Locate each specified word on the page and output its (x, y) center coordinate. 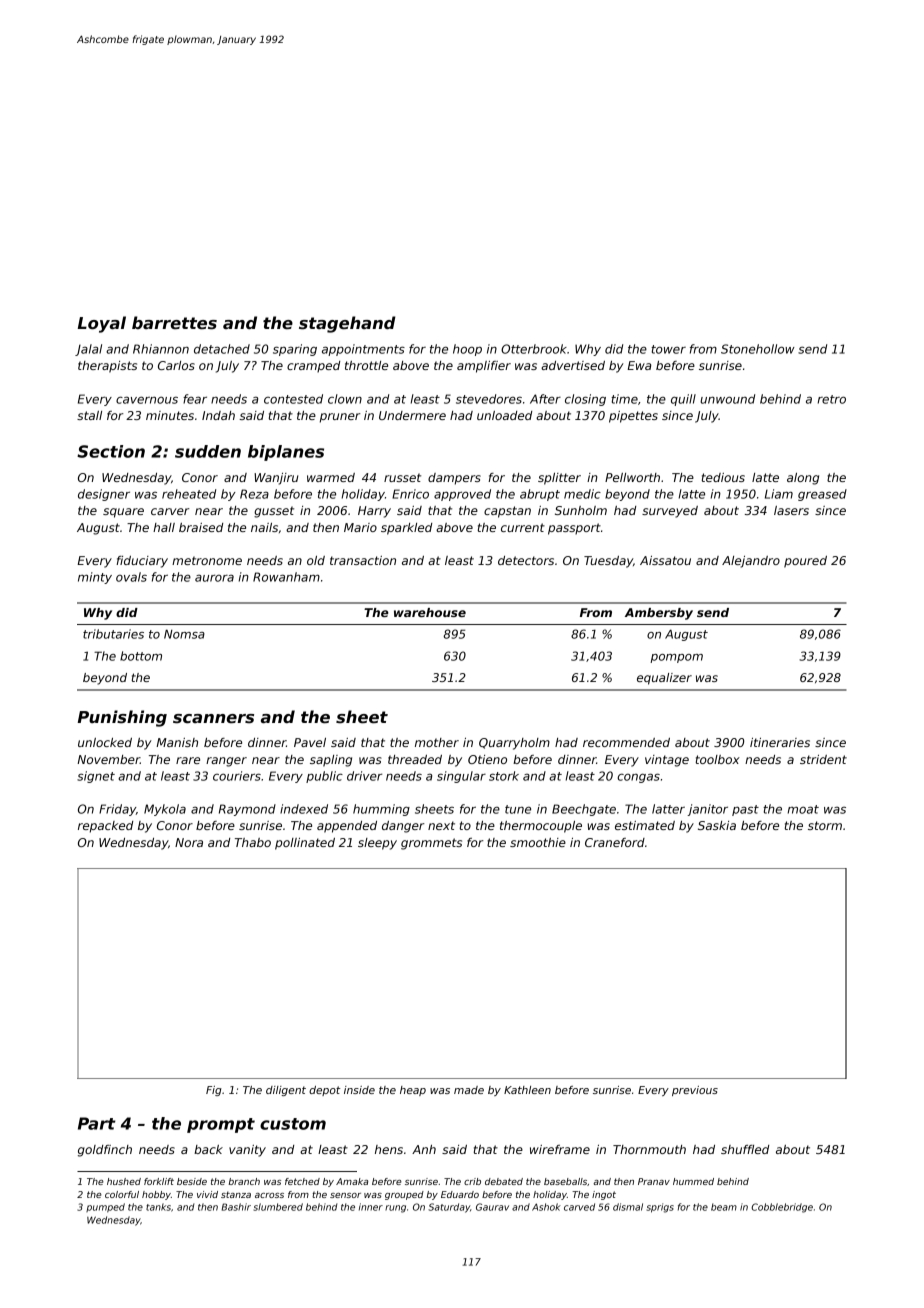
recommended (626, 742)
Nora (189, 842)
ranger (226, 762)
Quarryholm (514, 744)
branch (244, 1181)
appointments (363, 350)
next (441, 825)
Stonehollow (758, 349)
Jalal (88, 350)
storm (825, 825)
